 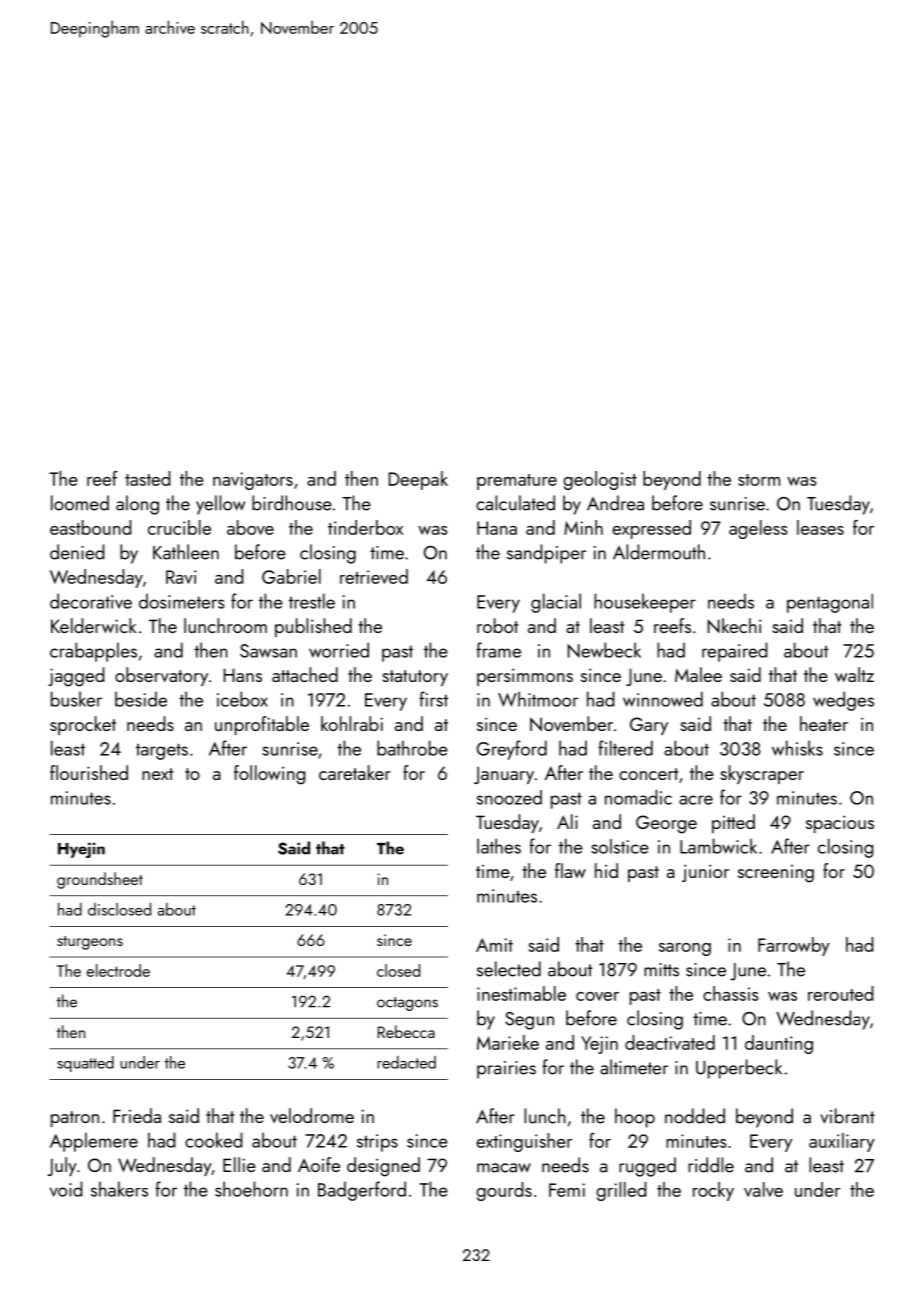 What do you see at coordinates (497, 625) in the page?
I see `robot` at bounding box center [497, 625].
